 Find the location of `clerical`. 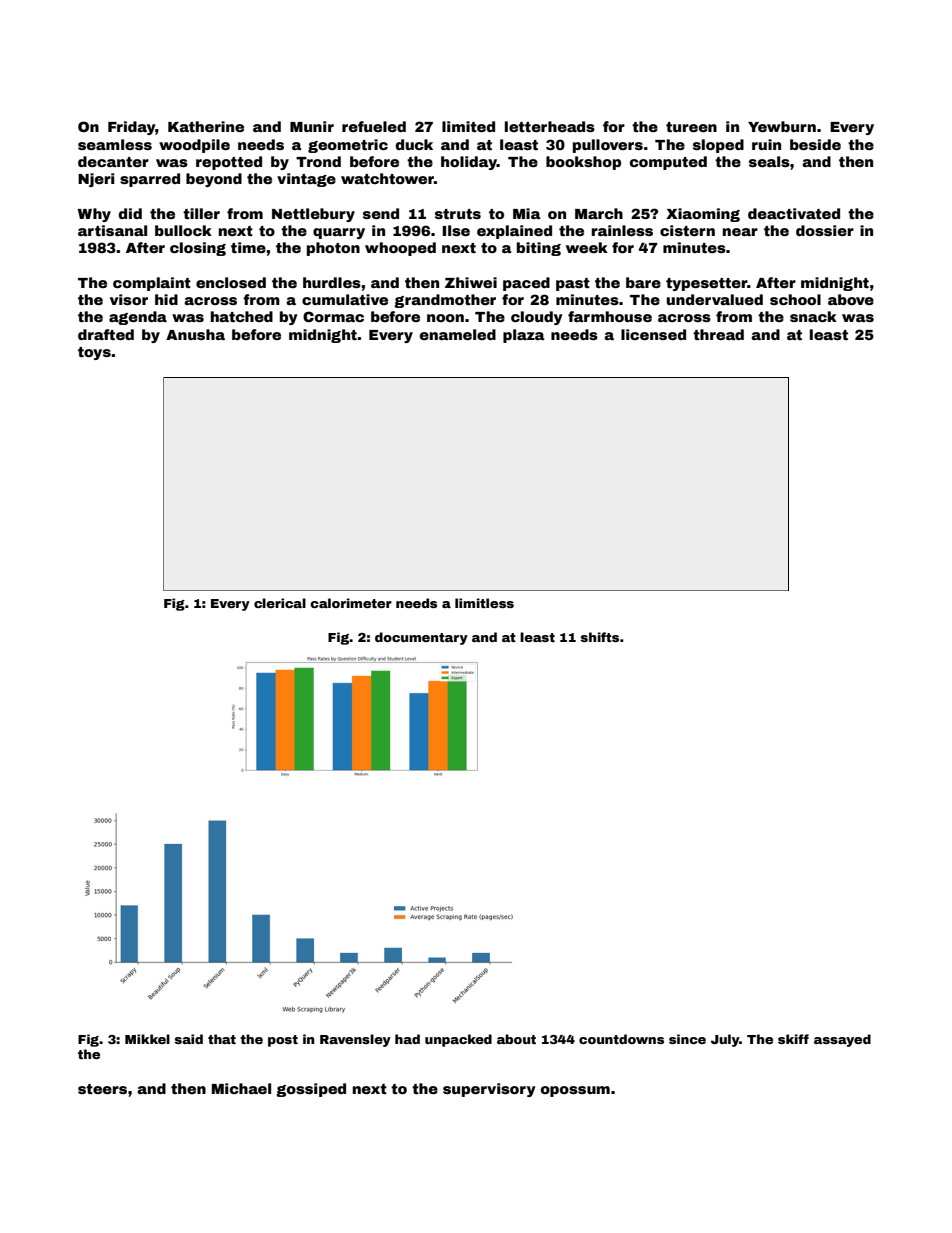

clerical is located at coordinates (280, 603).
